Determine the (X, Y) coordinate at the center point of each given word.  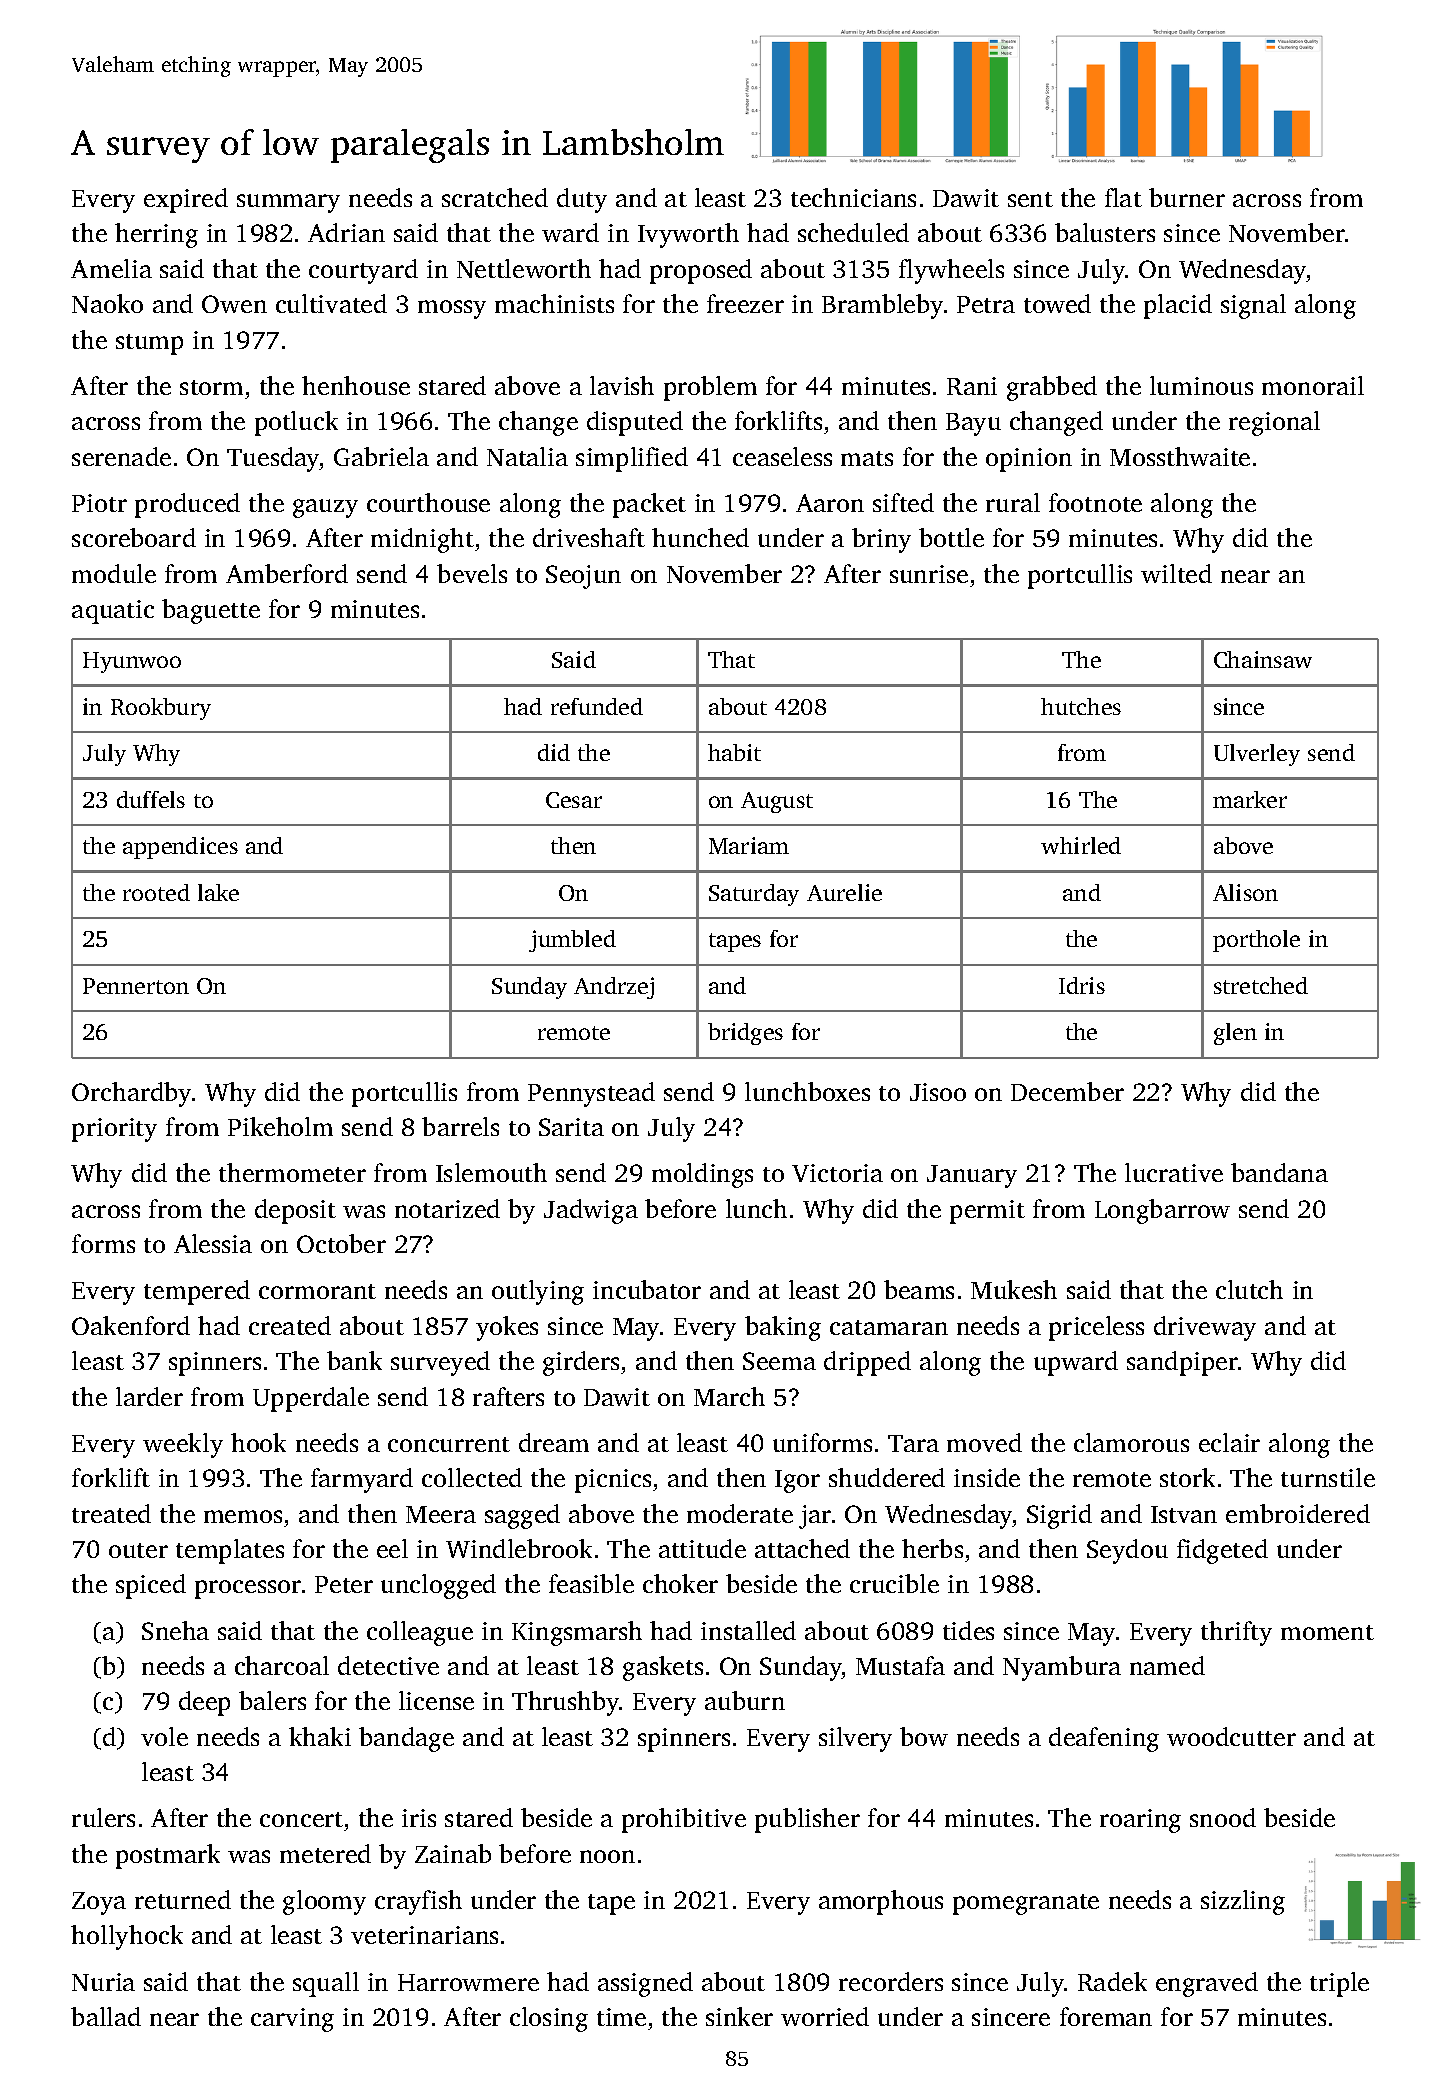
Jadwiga (591, 1211)
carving (292, 2020)
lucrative (1174, 1172)
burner (1187, 197)
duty (582, 200)
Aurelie (844, 892)
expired (186, 200)
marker (1250, 799)
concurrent (449, 1444)
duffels (151, 799)
